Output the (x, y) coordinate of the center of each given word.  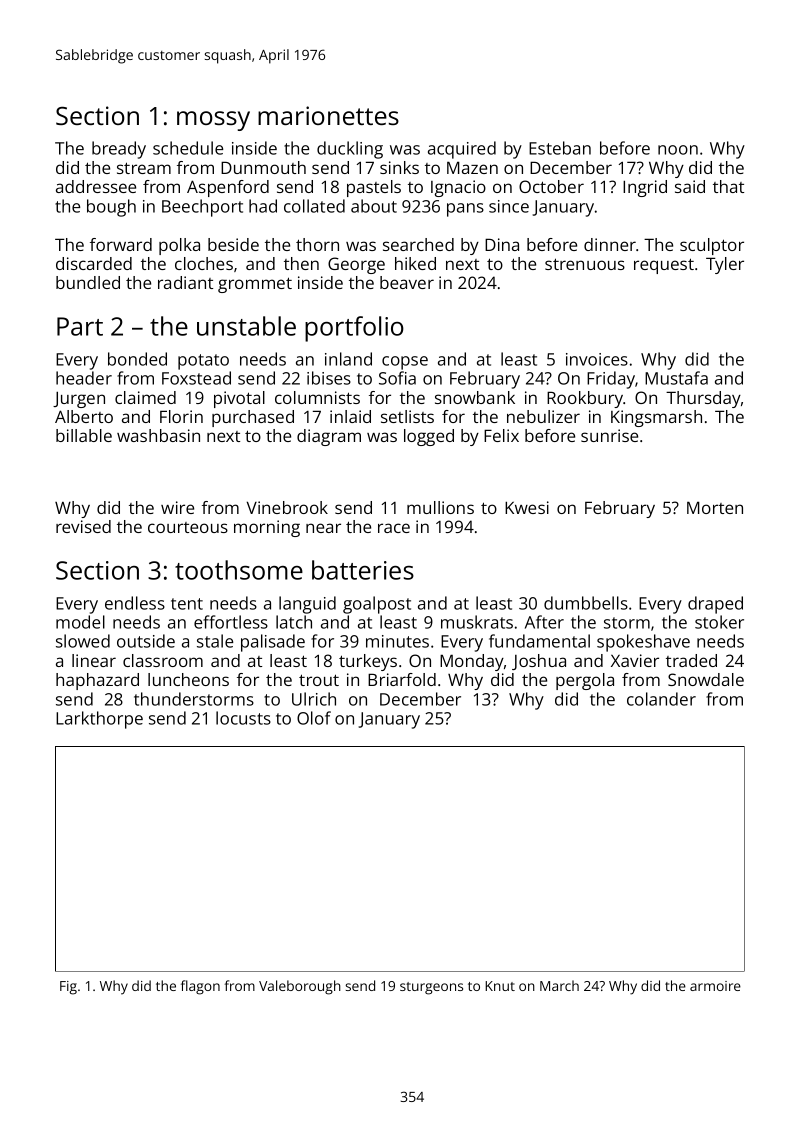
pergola (585, 681)
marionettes (328, 115)
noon (678, 150)
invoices (597, 359)
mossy (213, 121)
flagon (200, 987)
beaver (407, 282)
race (394, 528)
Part (80, 326)
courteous (188, 527)
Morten (715, 507)
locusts (243, 718)
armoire (715, 986)
